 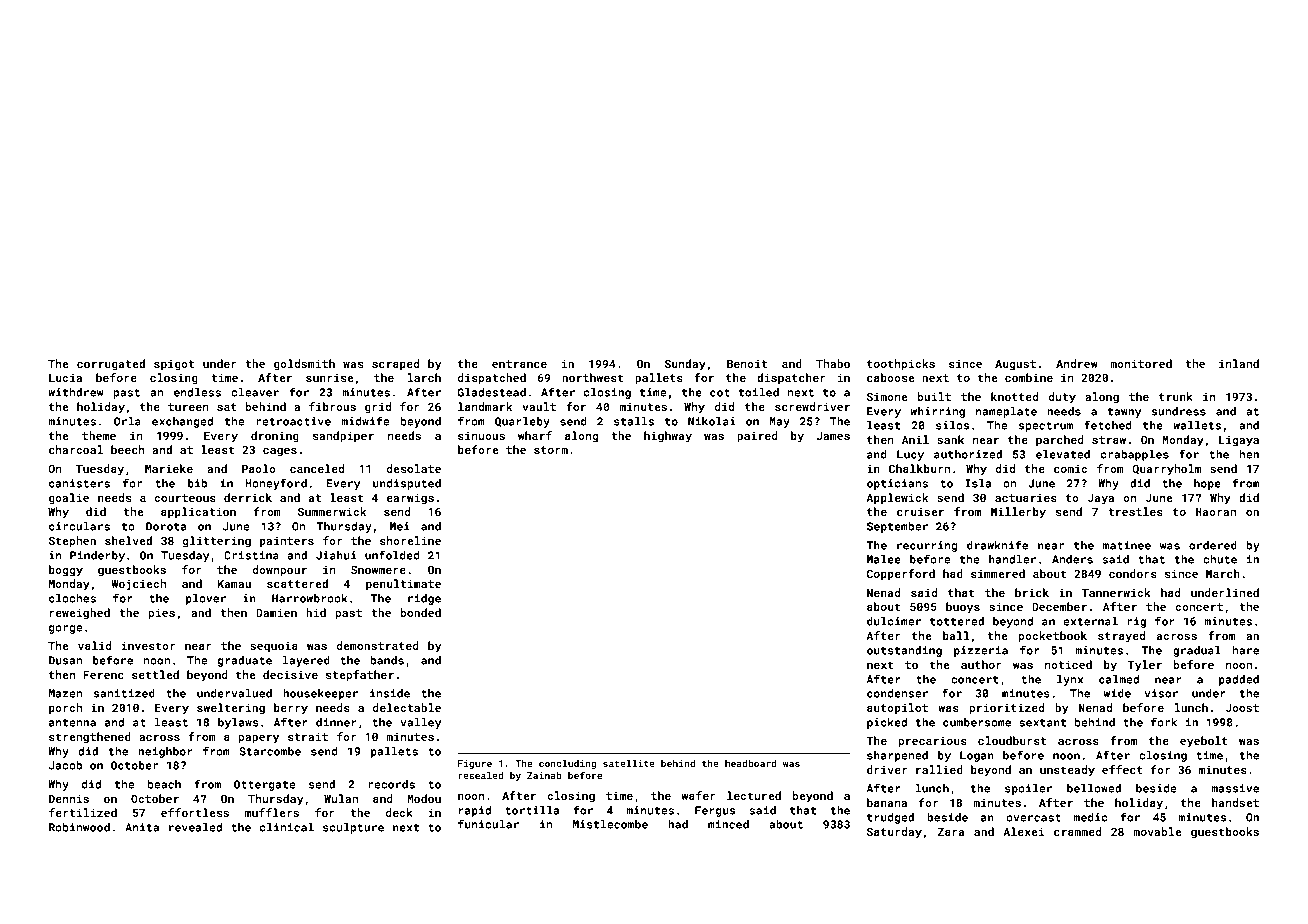 What do you see at coordinates (1015, 365) in the screenshot?
I see `August` at bounding box center [1015, 365].
